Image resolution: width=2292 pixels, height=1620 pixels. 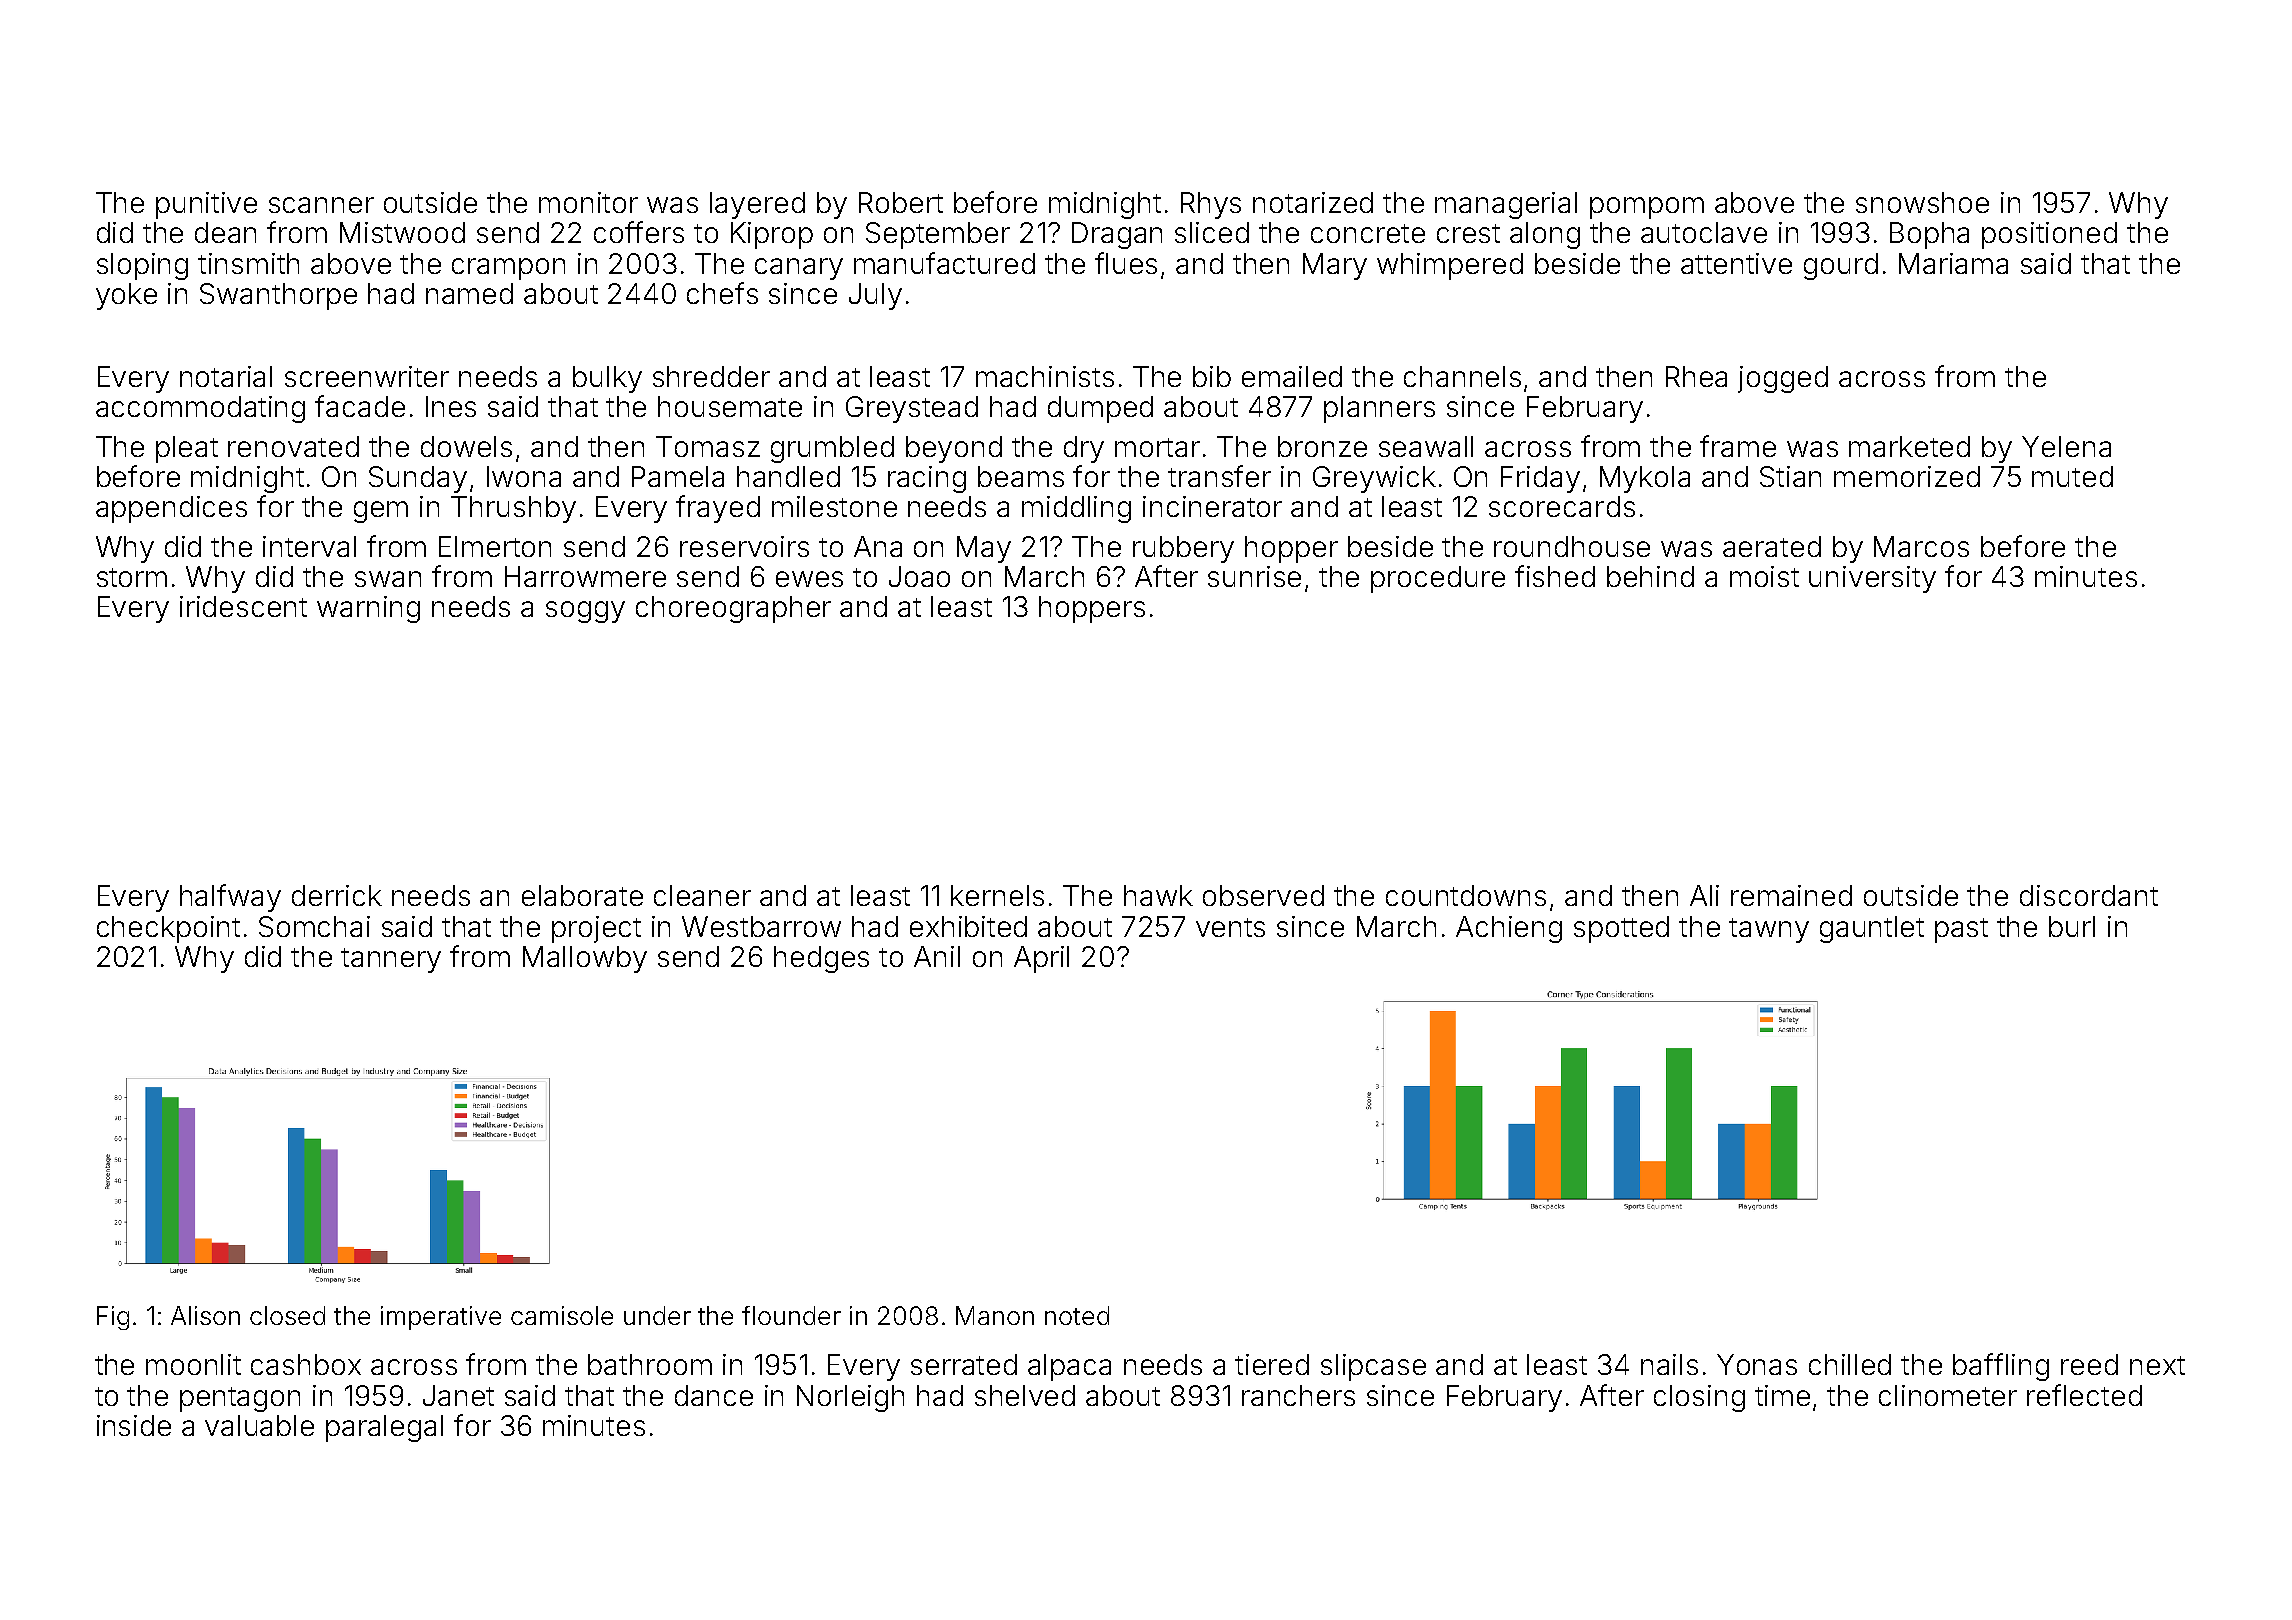 I want to click on Alison, so click(x=205, y=1315).
